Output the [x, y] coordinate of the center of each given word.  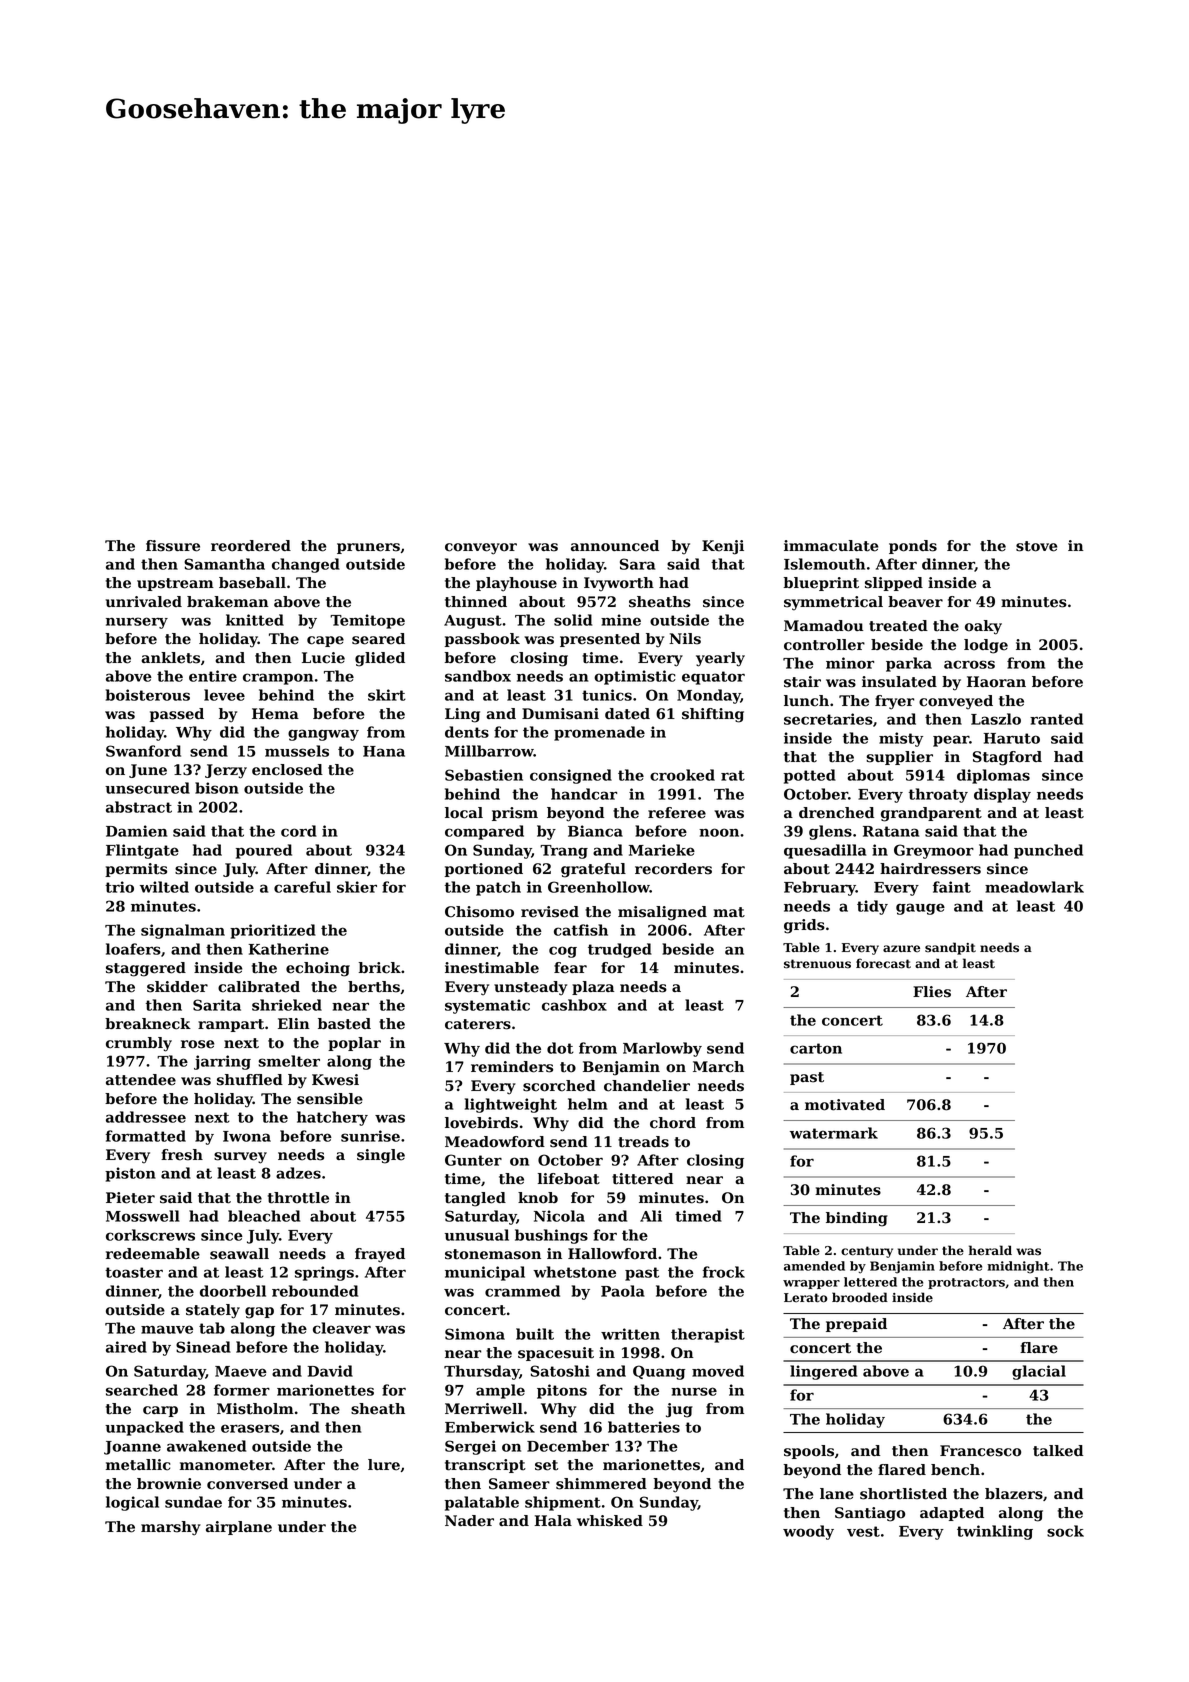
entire [213, 676]
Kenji [723, 547]
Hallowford [612, 1254]
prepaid [856, 1325]
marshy [171, 1528]
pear [951, 741]
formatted [146, 1136]
